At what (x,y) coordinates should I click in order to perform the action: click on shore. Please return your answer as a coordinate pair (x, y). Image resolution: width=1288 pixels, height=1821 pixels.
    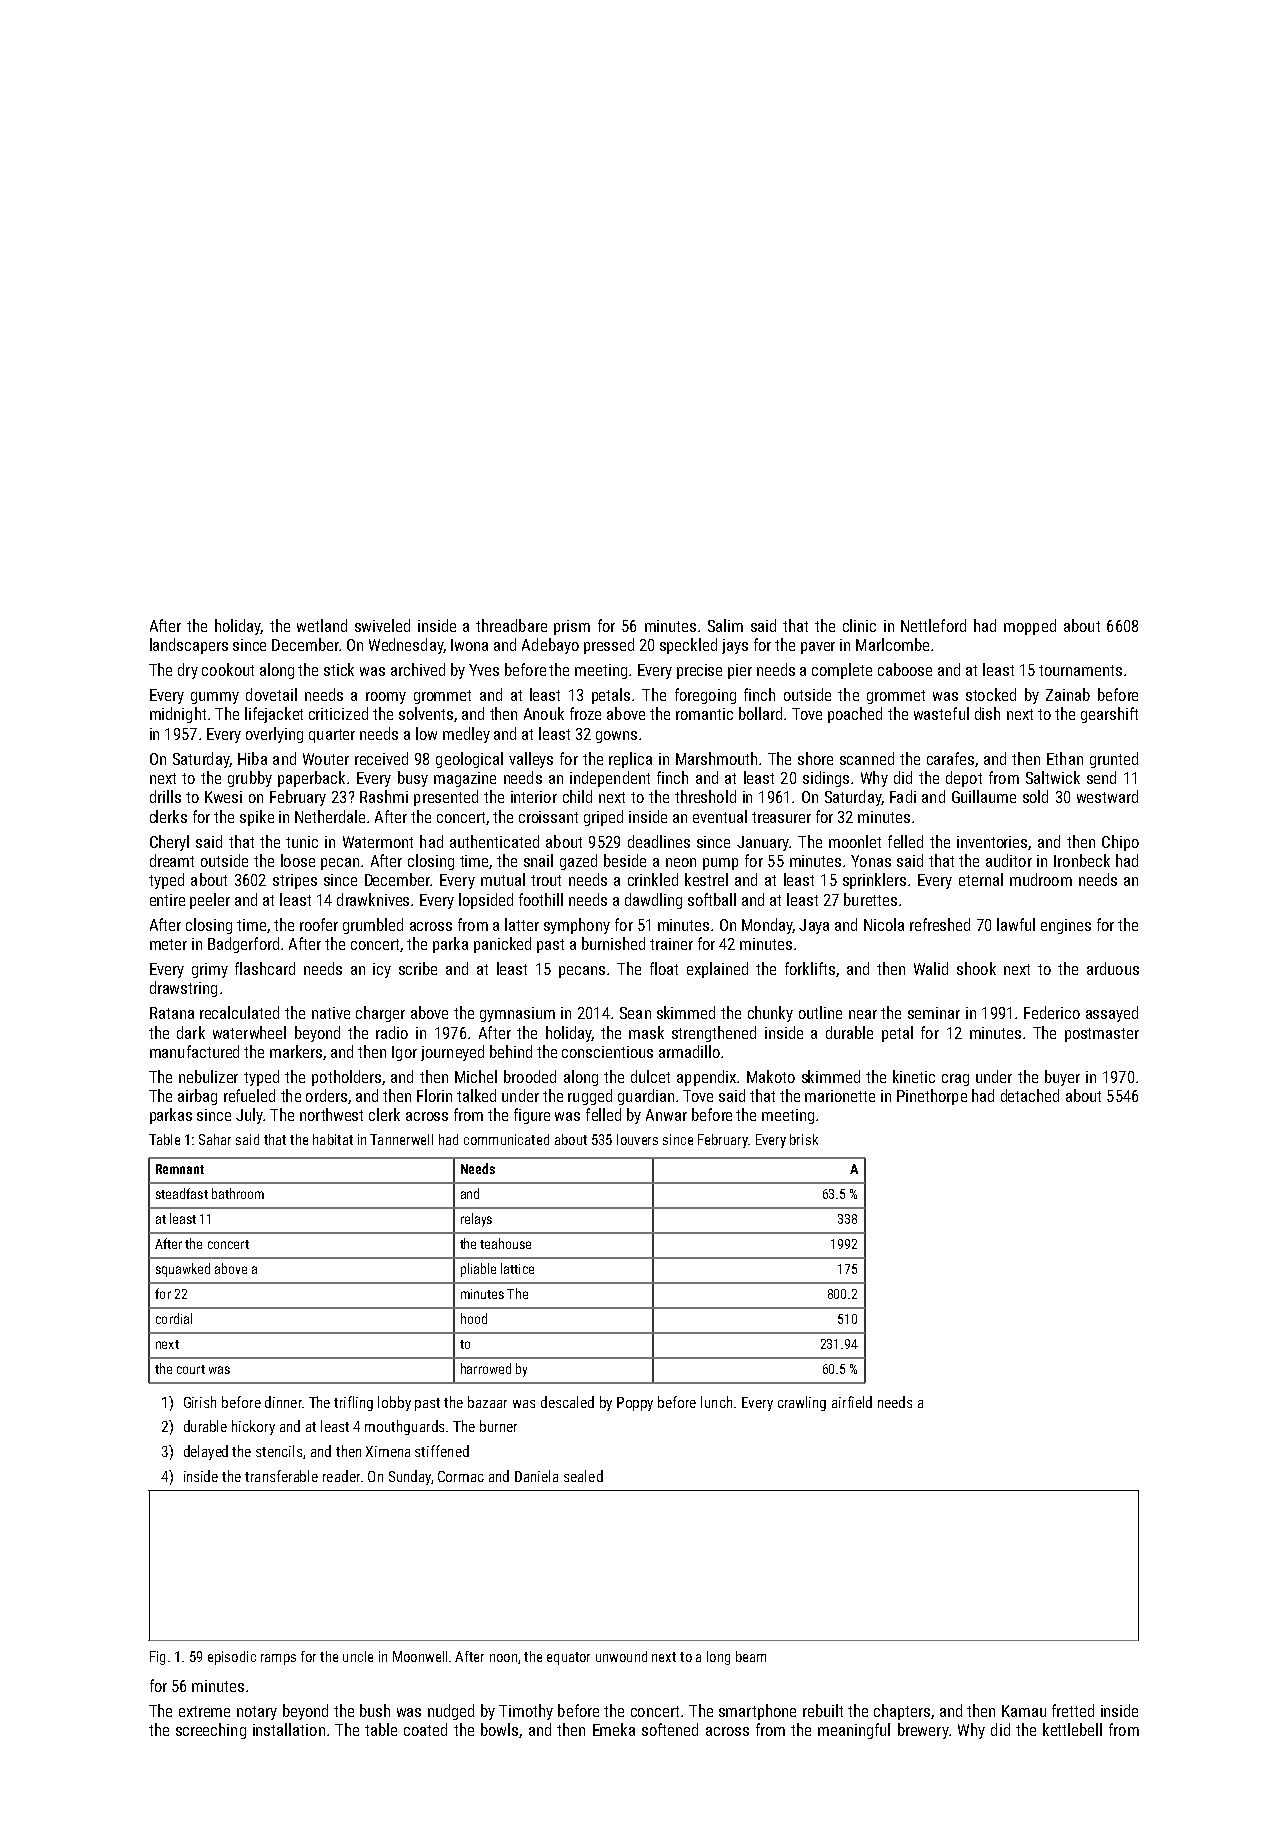
    Looking at the image, I should click on (815, 758).
